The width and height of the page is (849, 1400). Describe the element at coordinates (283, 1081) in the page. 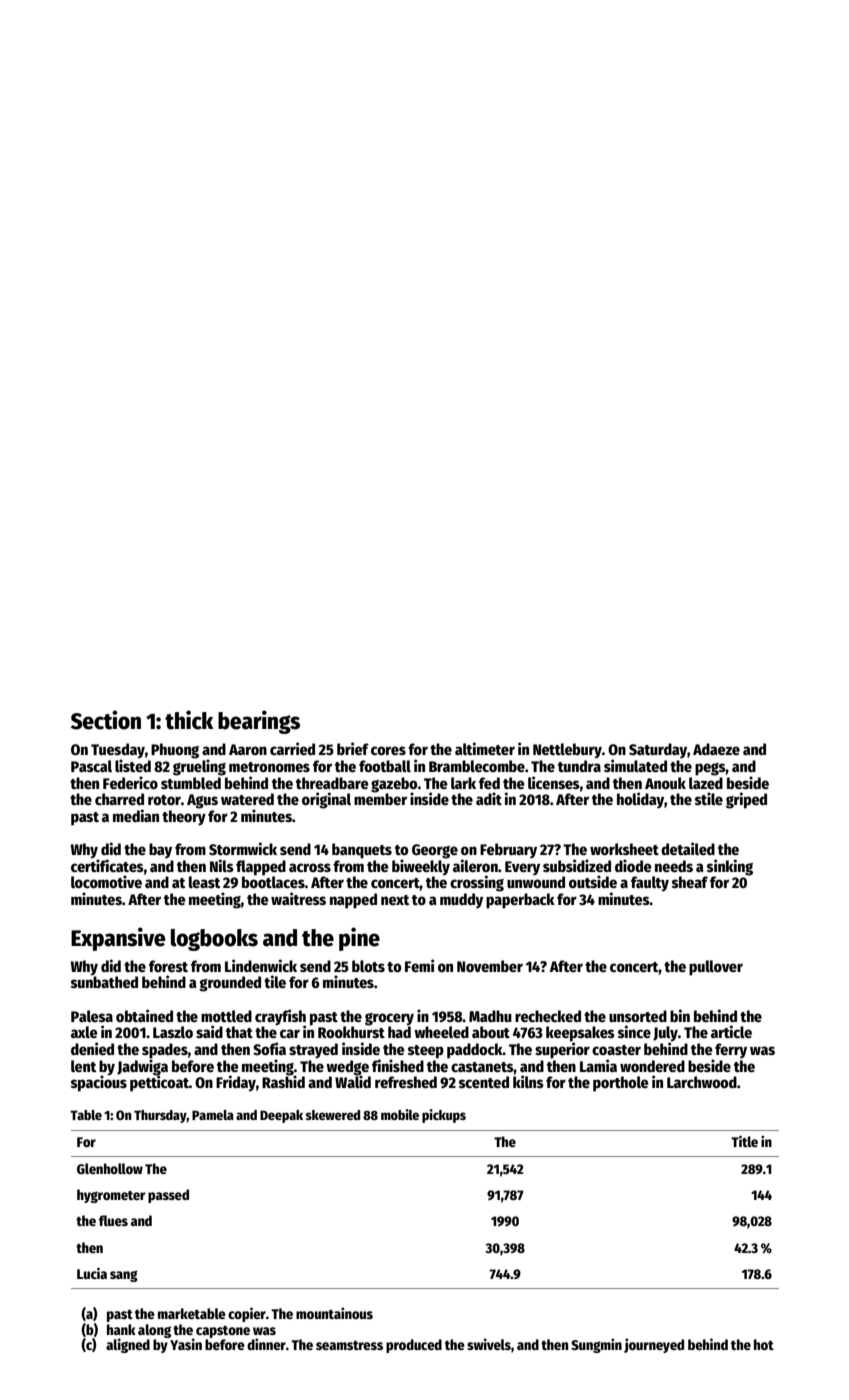

I see `Rashid` at that location.
